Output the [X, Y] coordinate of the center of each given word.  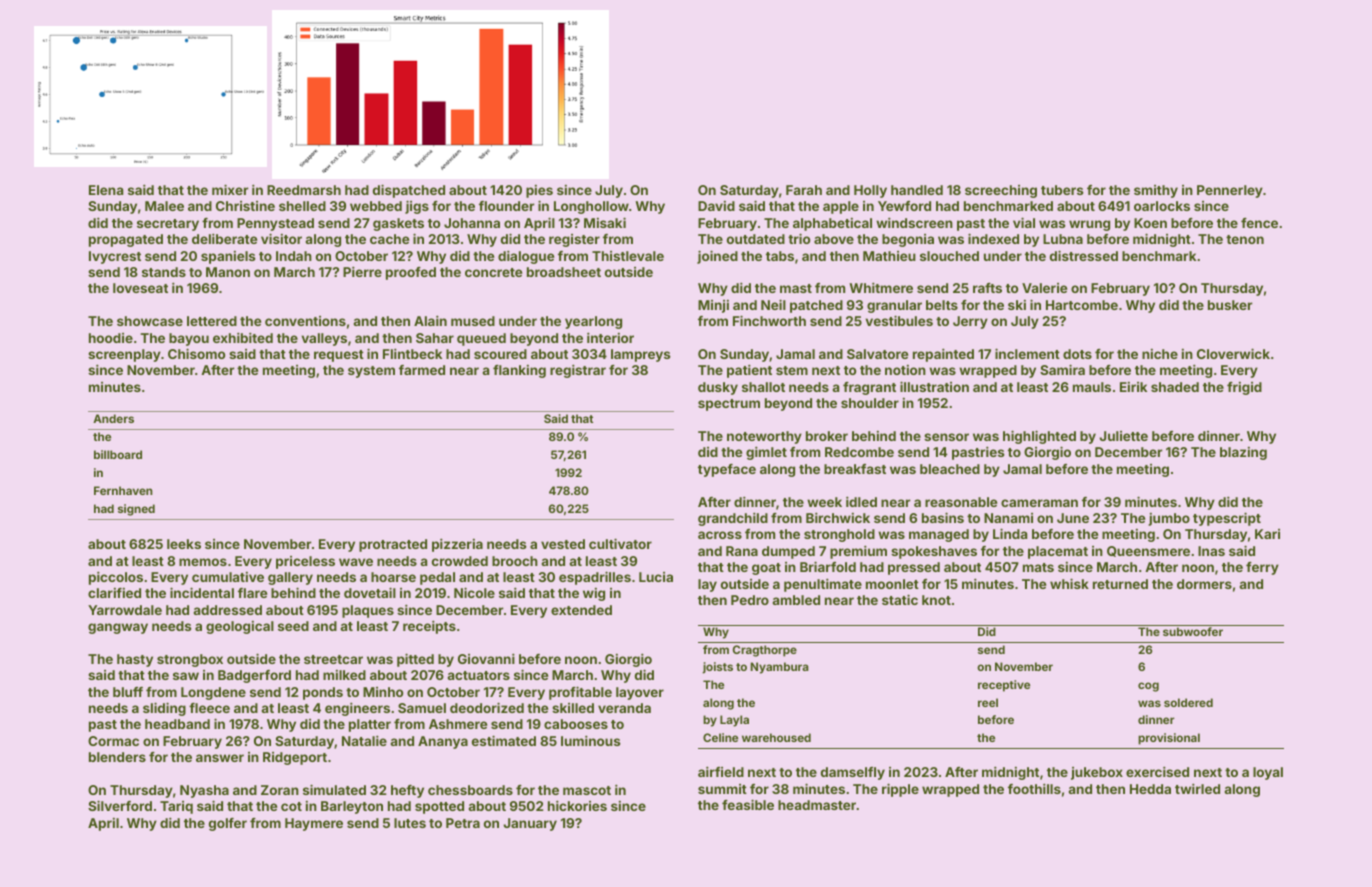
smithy [1156, 191]
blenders [117, 757]
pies [539, 191]
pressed [914, 568]
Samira [1062, 369]
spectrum [729, 405]
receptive [1004, 686]
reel [988, 702]
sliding [164, 709]
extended [581, 610]
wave [356, 562]
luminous [591, 740]
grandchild [733, 519]
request [339, 356]
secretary [168, 225]
